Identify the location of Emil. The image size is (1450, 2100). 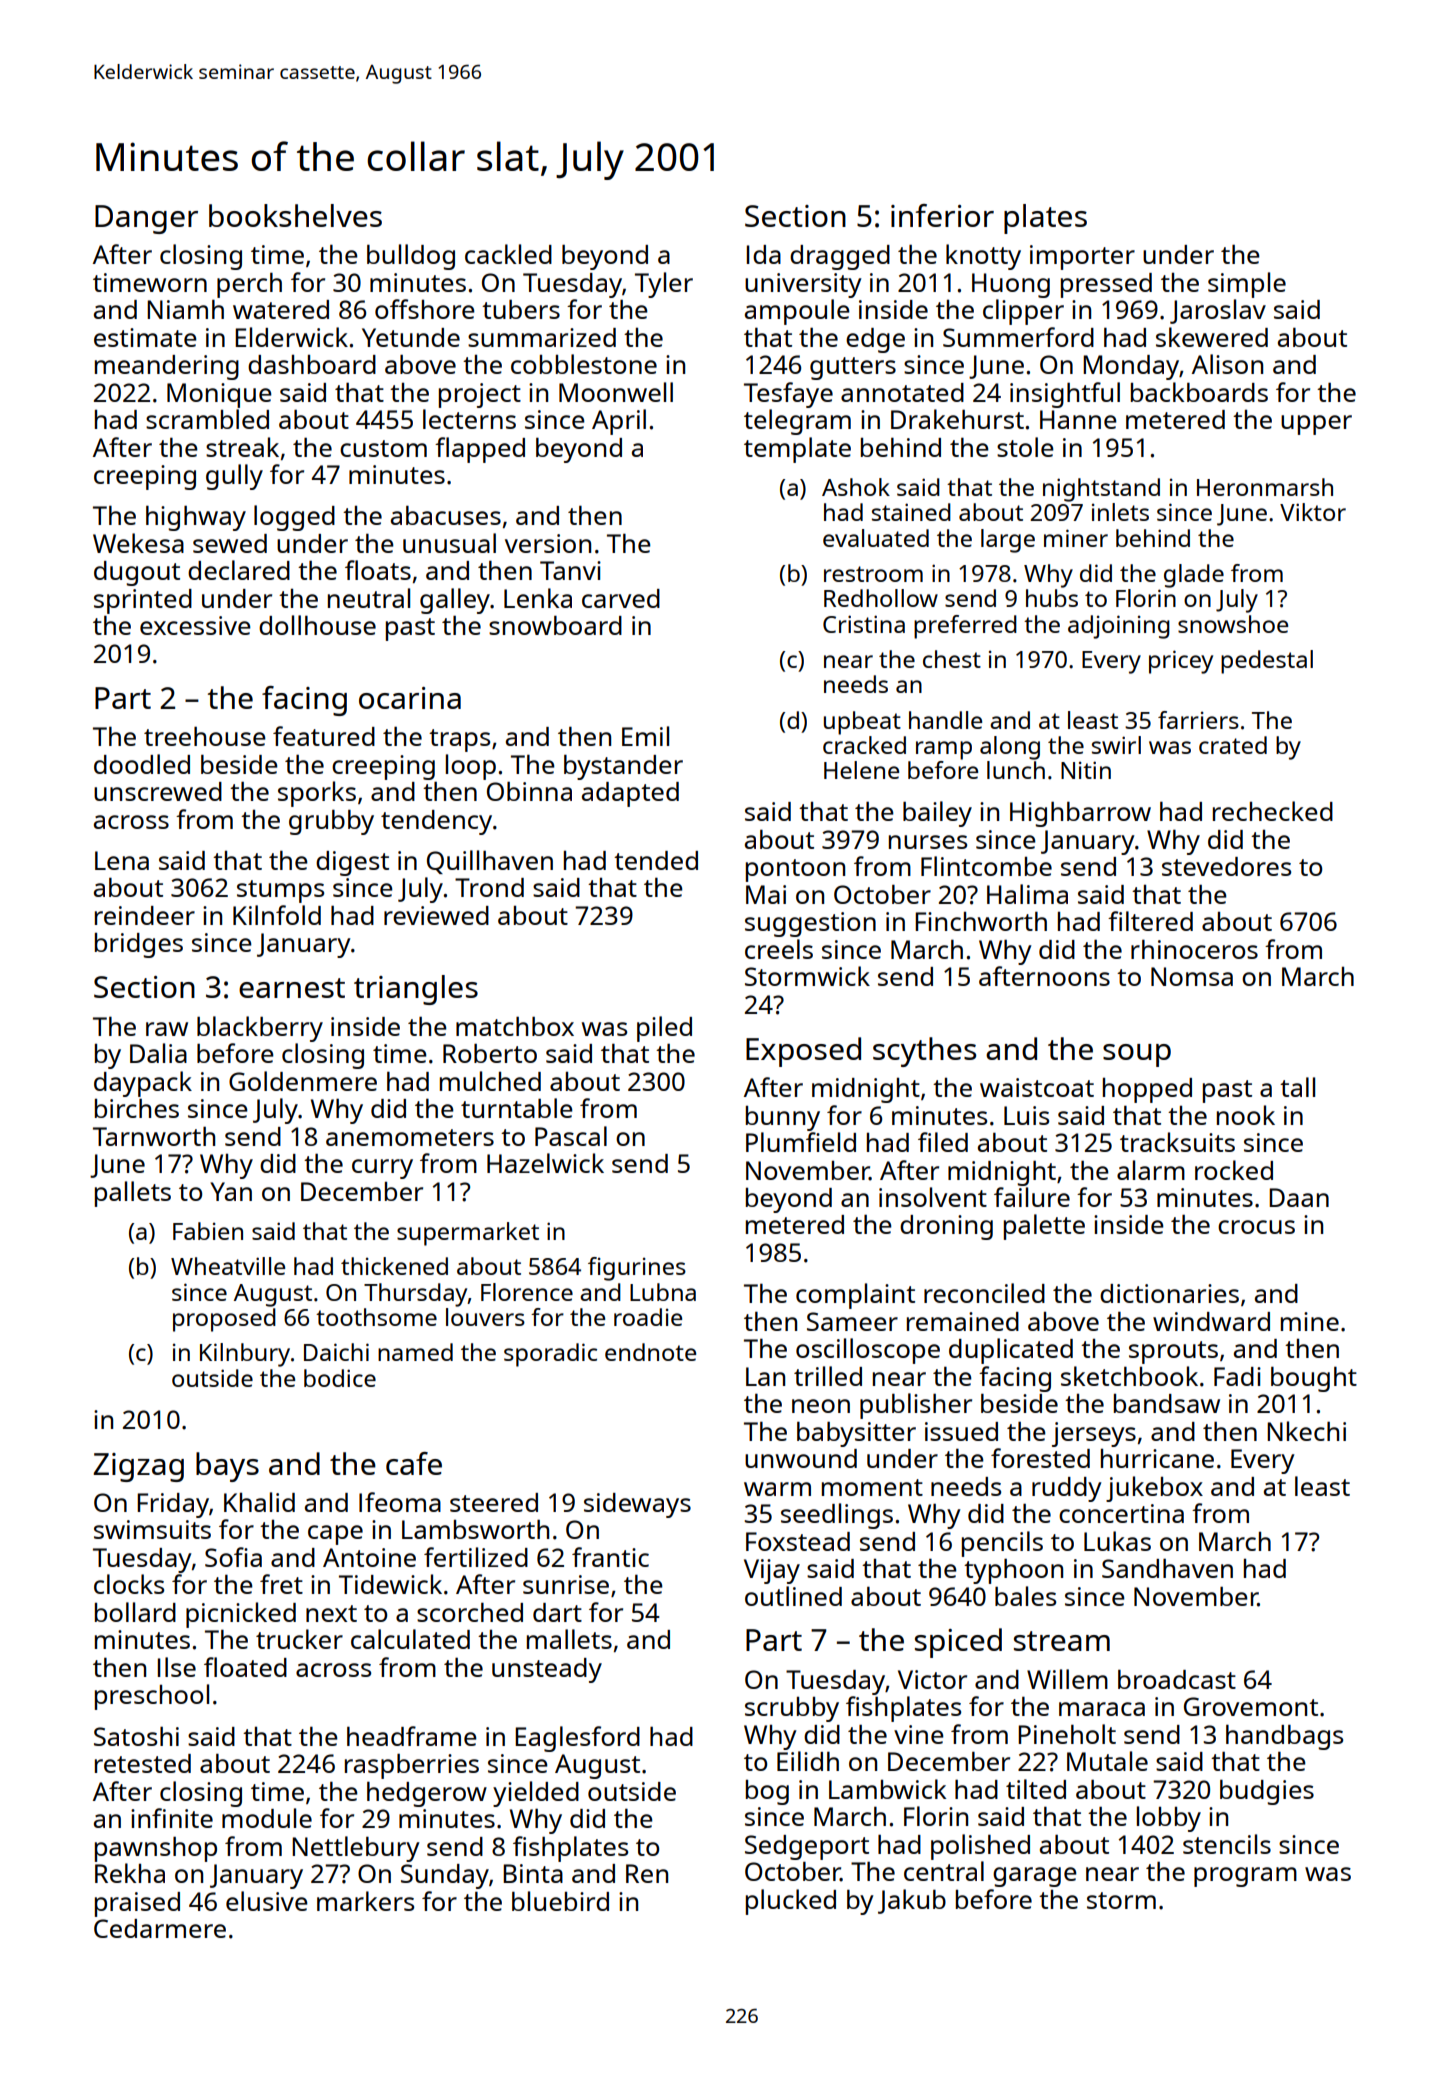
(645, 736).
